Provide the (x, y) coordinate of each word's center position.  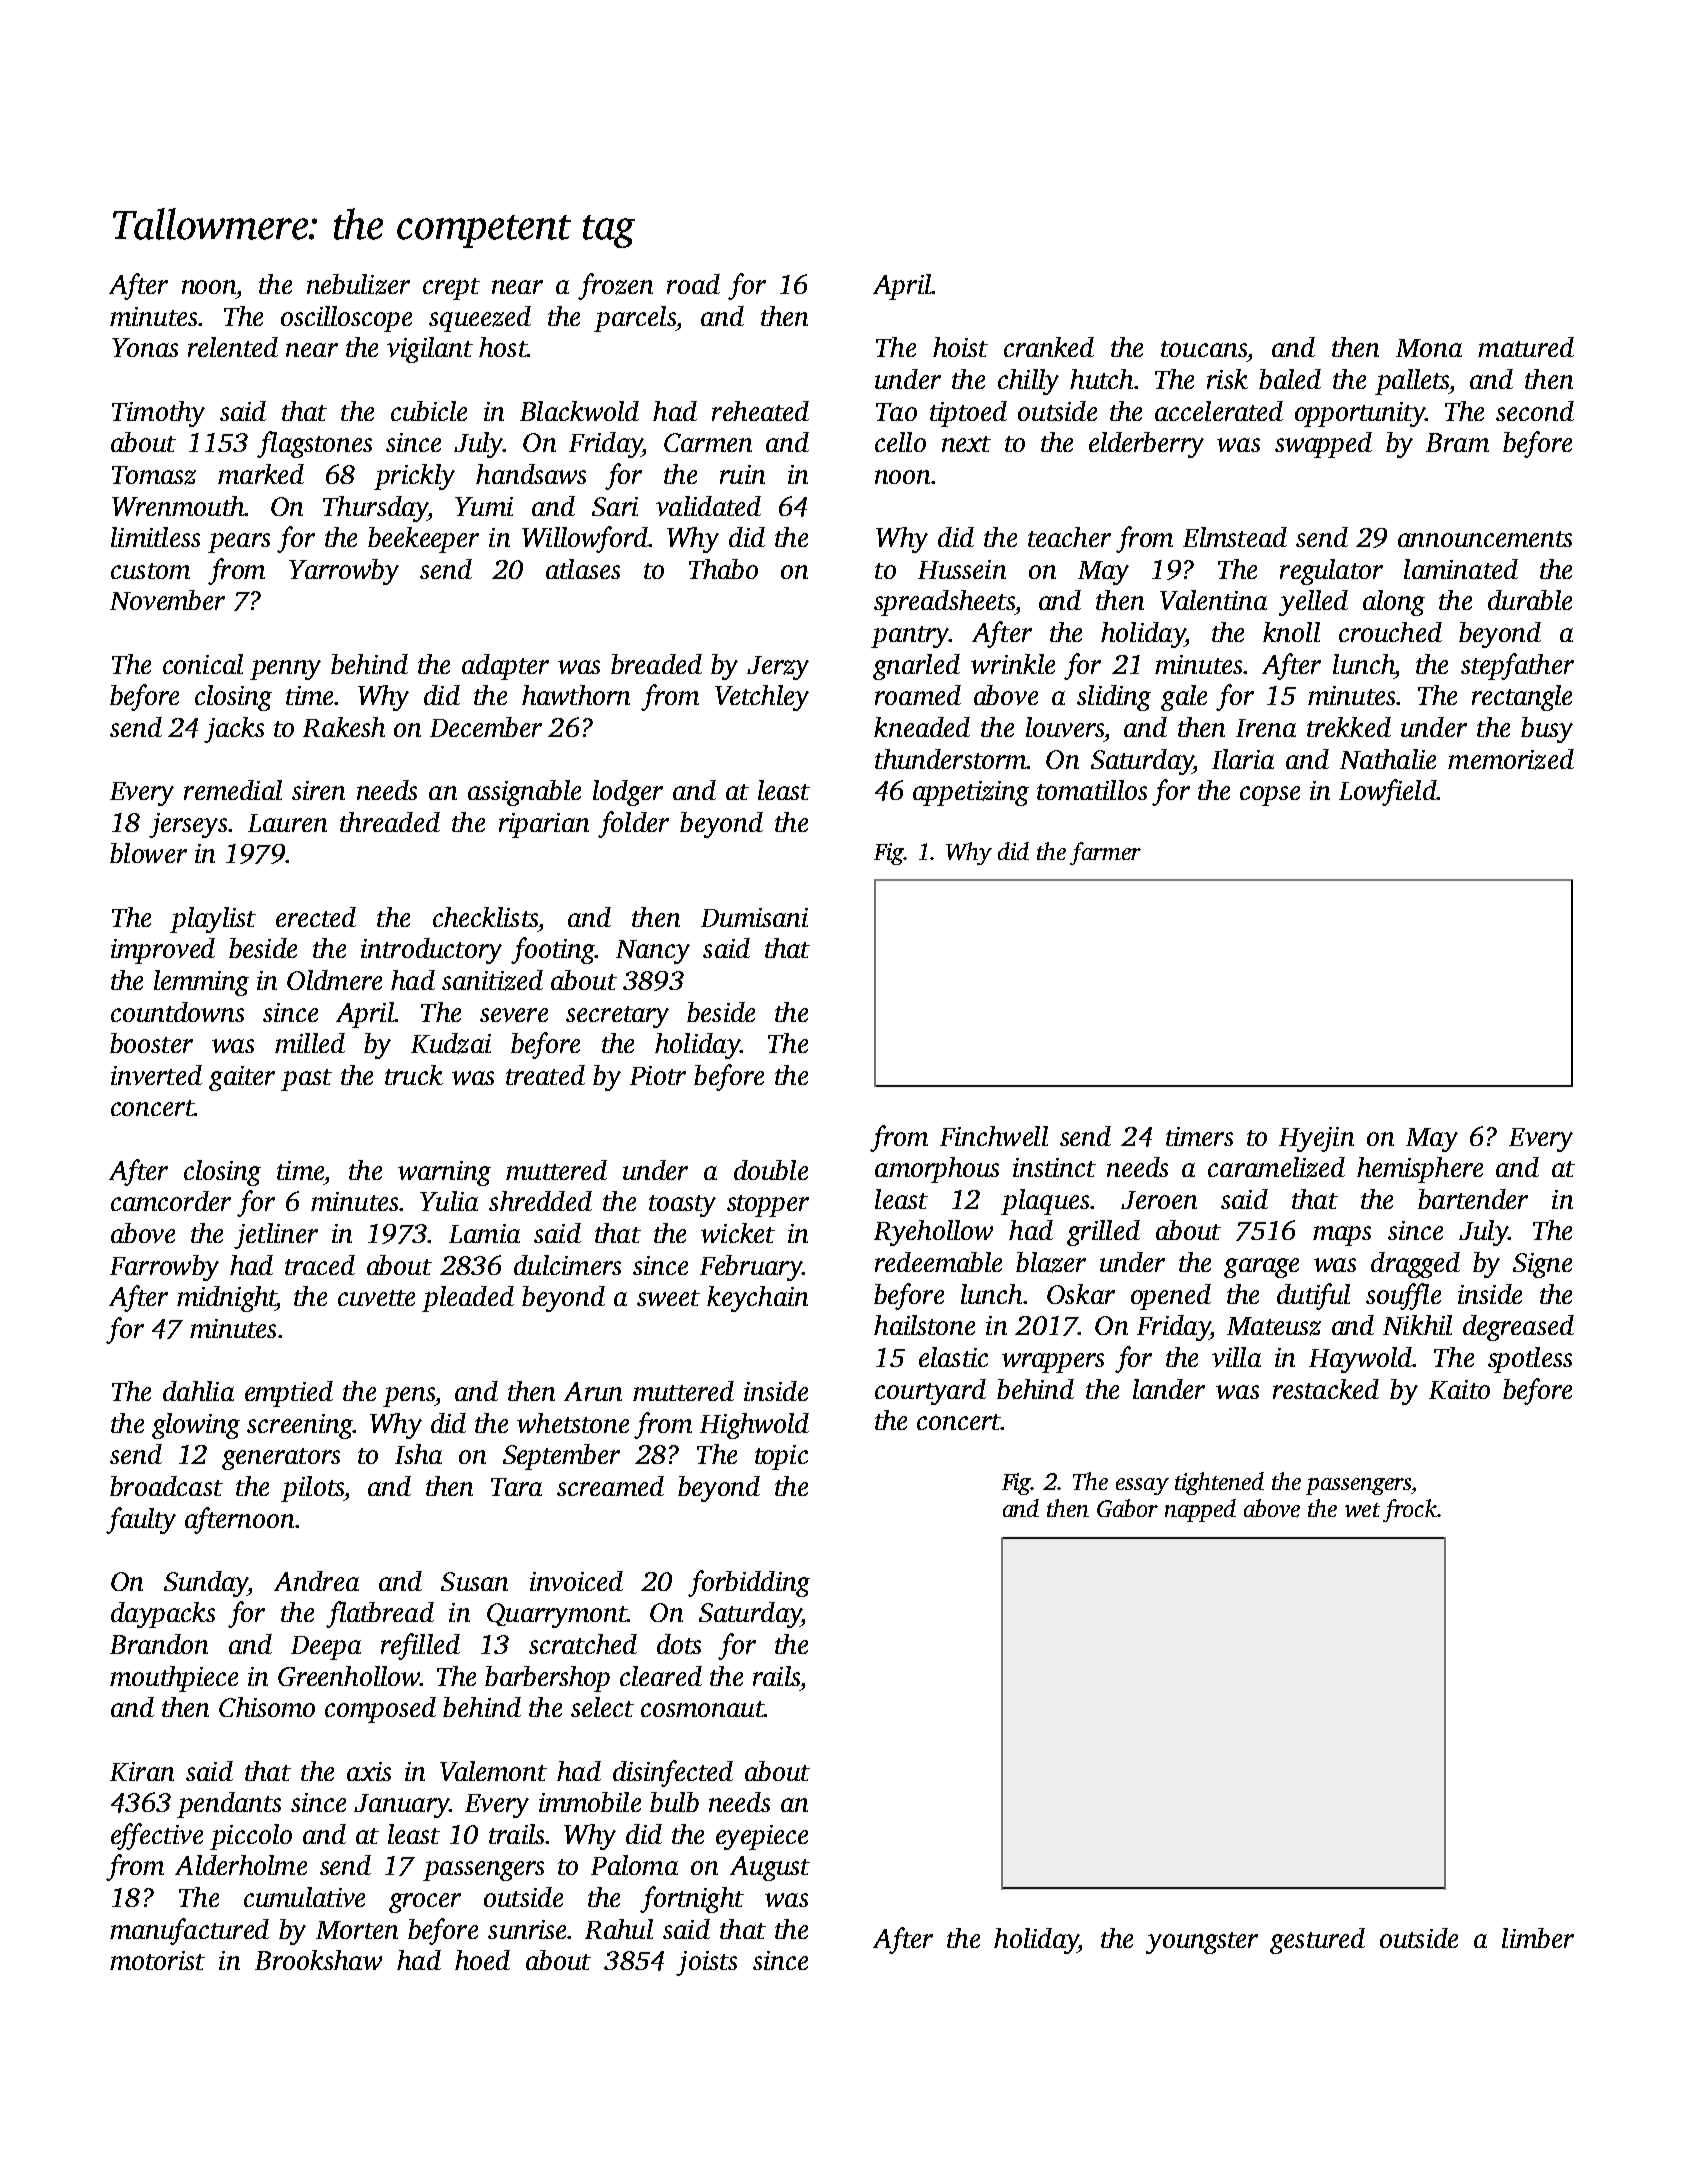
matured (1526, 347)
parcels (635, 319)
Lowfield (1387, 792)
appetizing (971, 793)
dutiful (1313, 1296)
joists (706, 1963)
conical (203, 664)
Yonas (145, 347)
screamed (610, 1486)
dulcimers (567, 1265)
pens (409, 1397)
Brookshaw (318, 1960)
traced (320, 1265)
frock (1410, 1510)
